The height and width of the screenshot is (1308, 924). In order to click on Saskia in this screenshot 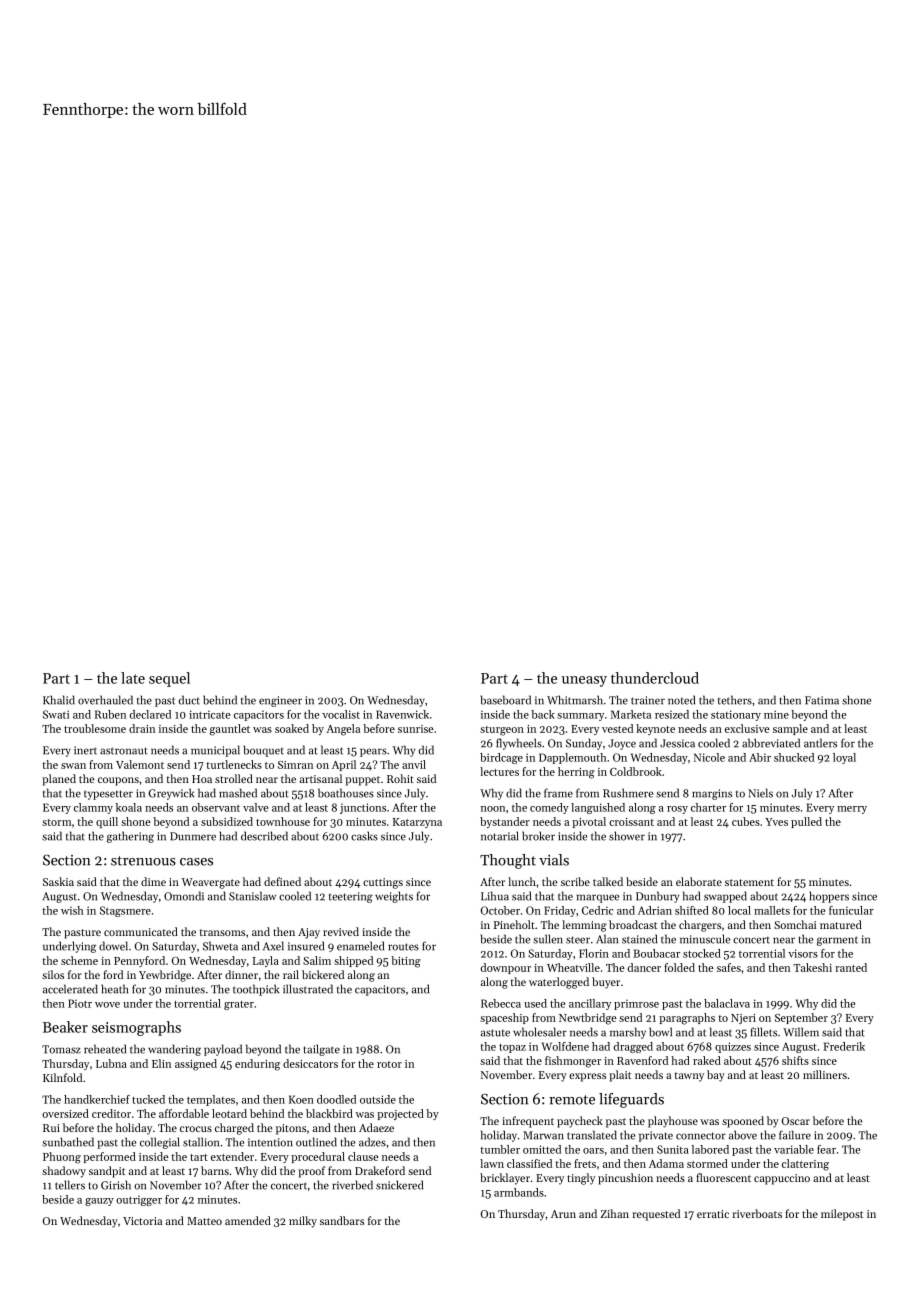, I will do `click(58, 881)`.
